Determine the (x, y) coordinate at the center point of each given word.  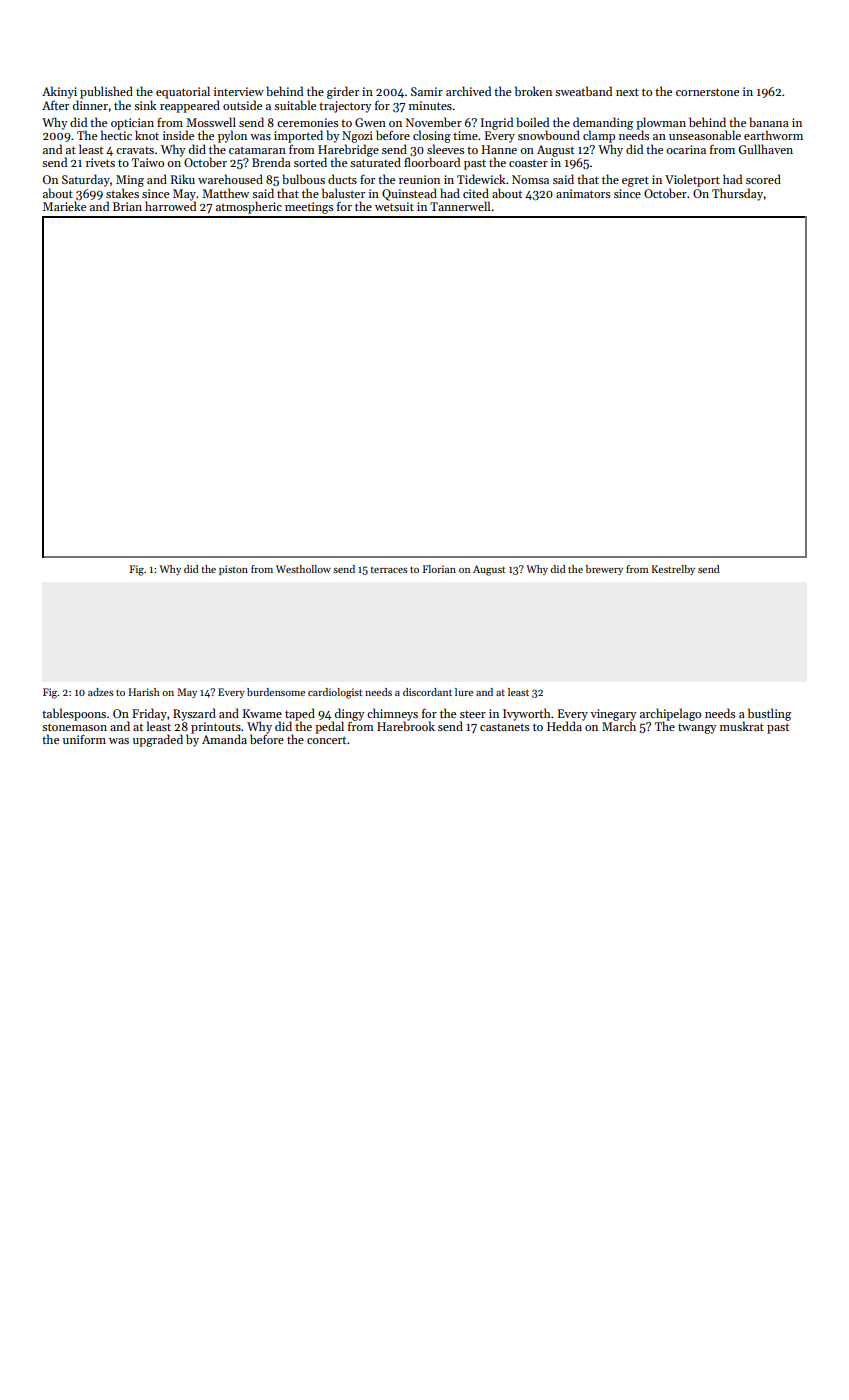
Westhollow (303, 569)
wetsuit (394, 206)
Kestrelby (673, 570)
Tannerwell (460, 206)
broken (533, 91)
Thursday (737, 194)
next (627, 92)
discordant (427, 692)
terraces (389, 570)
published (106, 92)
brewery (604, 570)
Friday (149, 714)
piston (233, 570)
